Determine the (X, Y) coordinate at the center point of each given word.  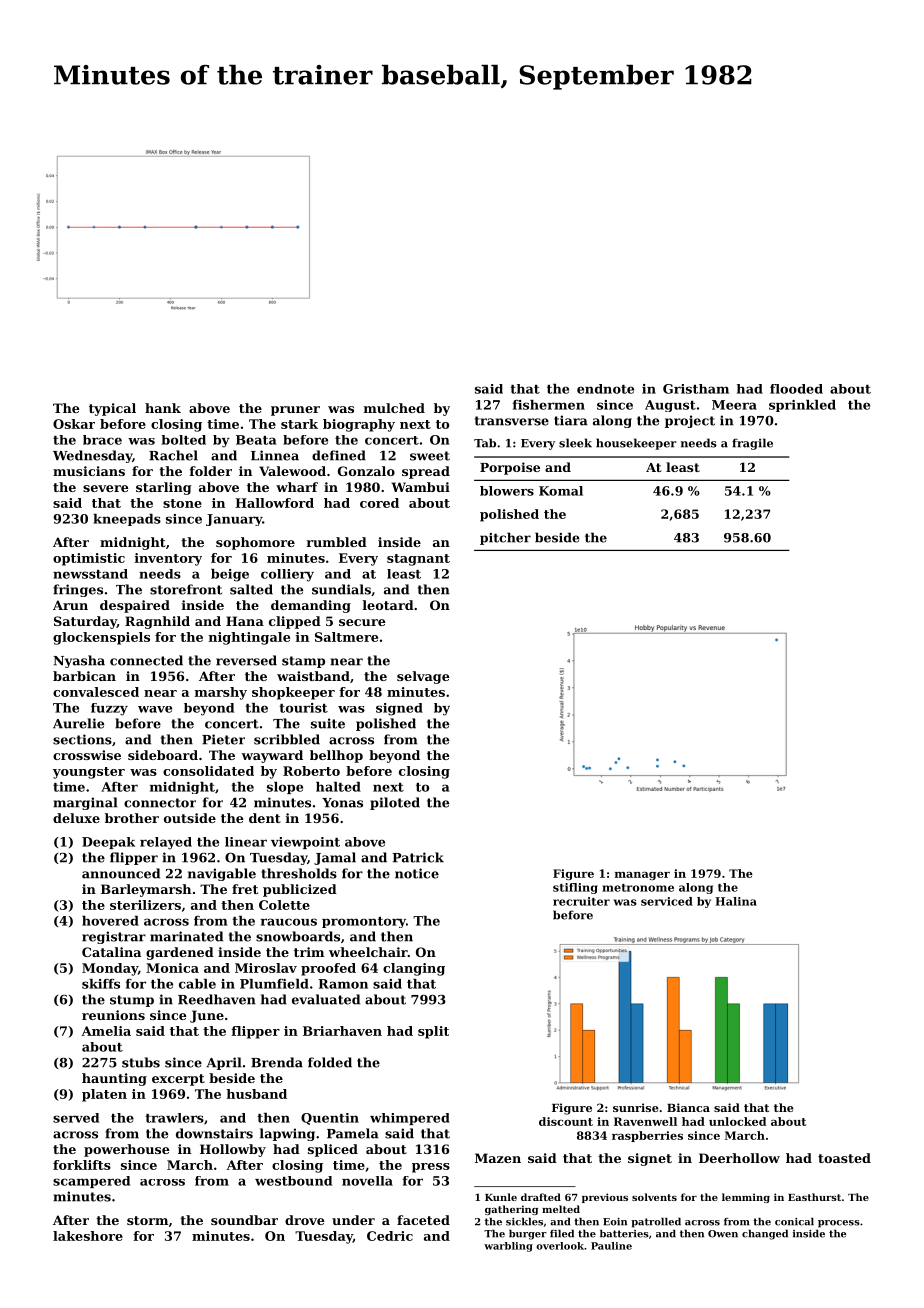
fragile (752, 444)
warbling (508, 1247)
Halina (736, 901)
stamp (303, 662)
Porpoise (510, 468)
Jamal (335, 858)
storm (147, 1220)
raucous (289, 922)
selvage (423, 677)
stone (182, 503)
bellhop (336, 756)
